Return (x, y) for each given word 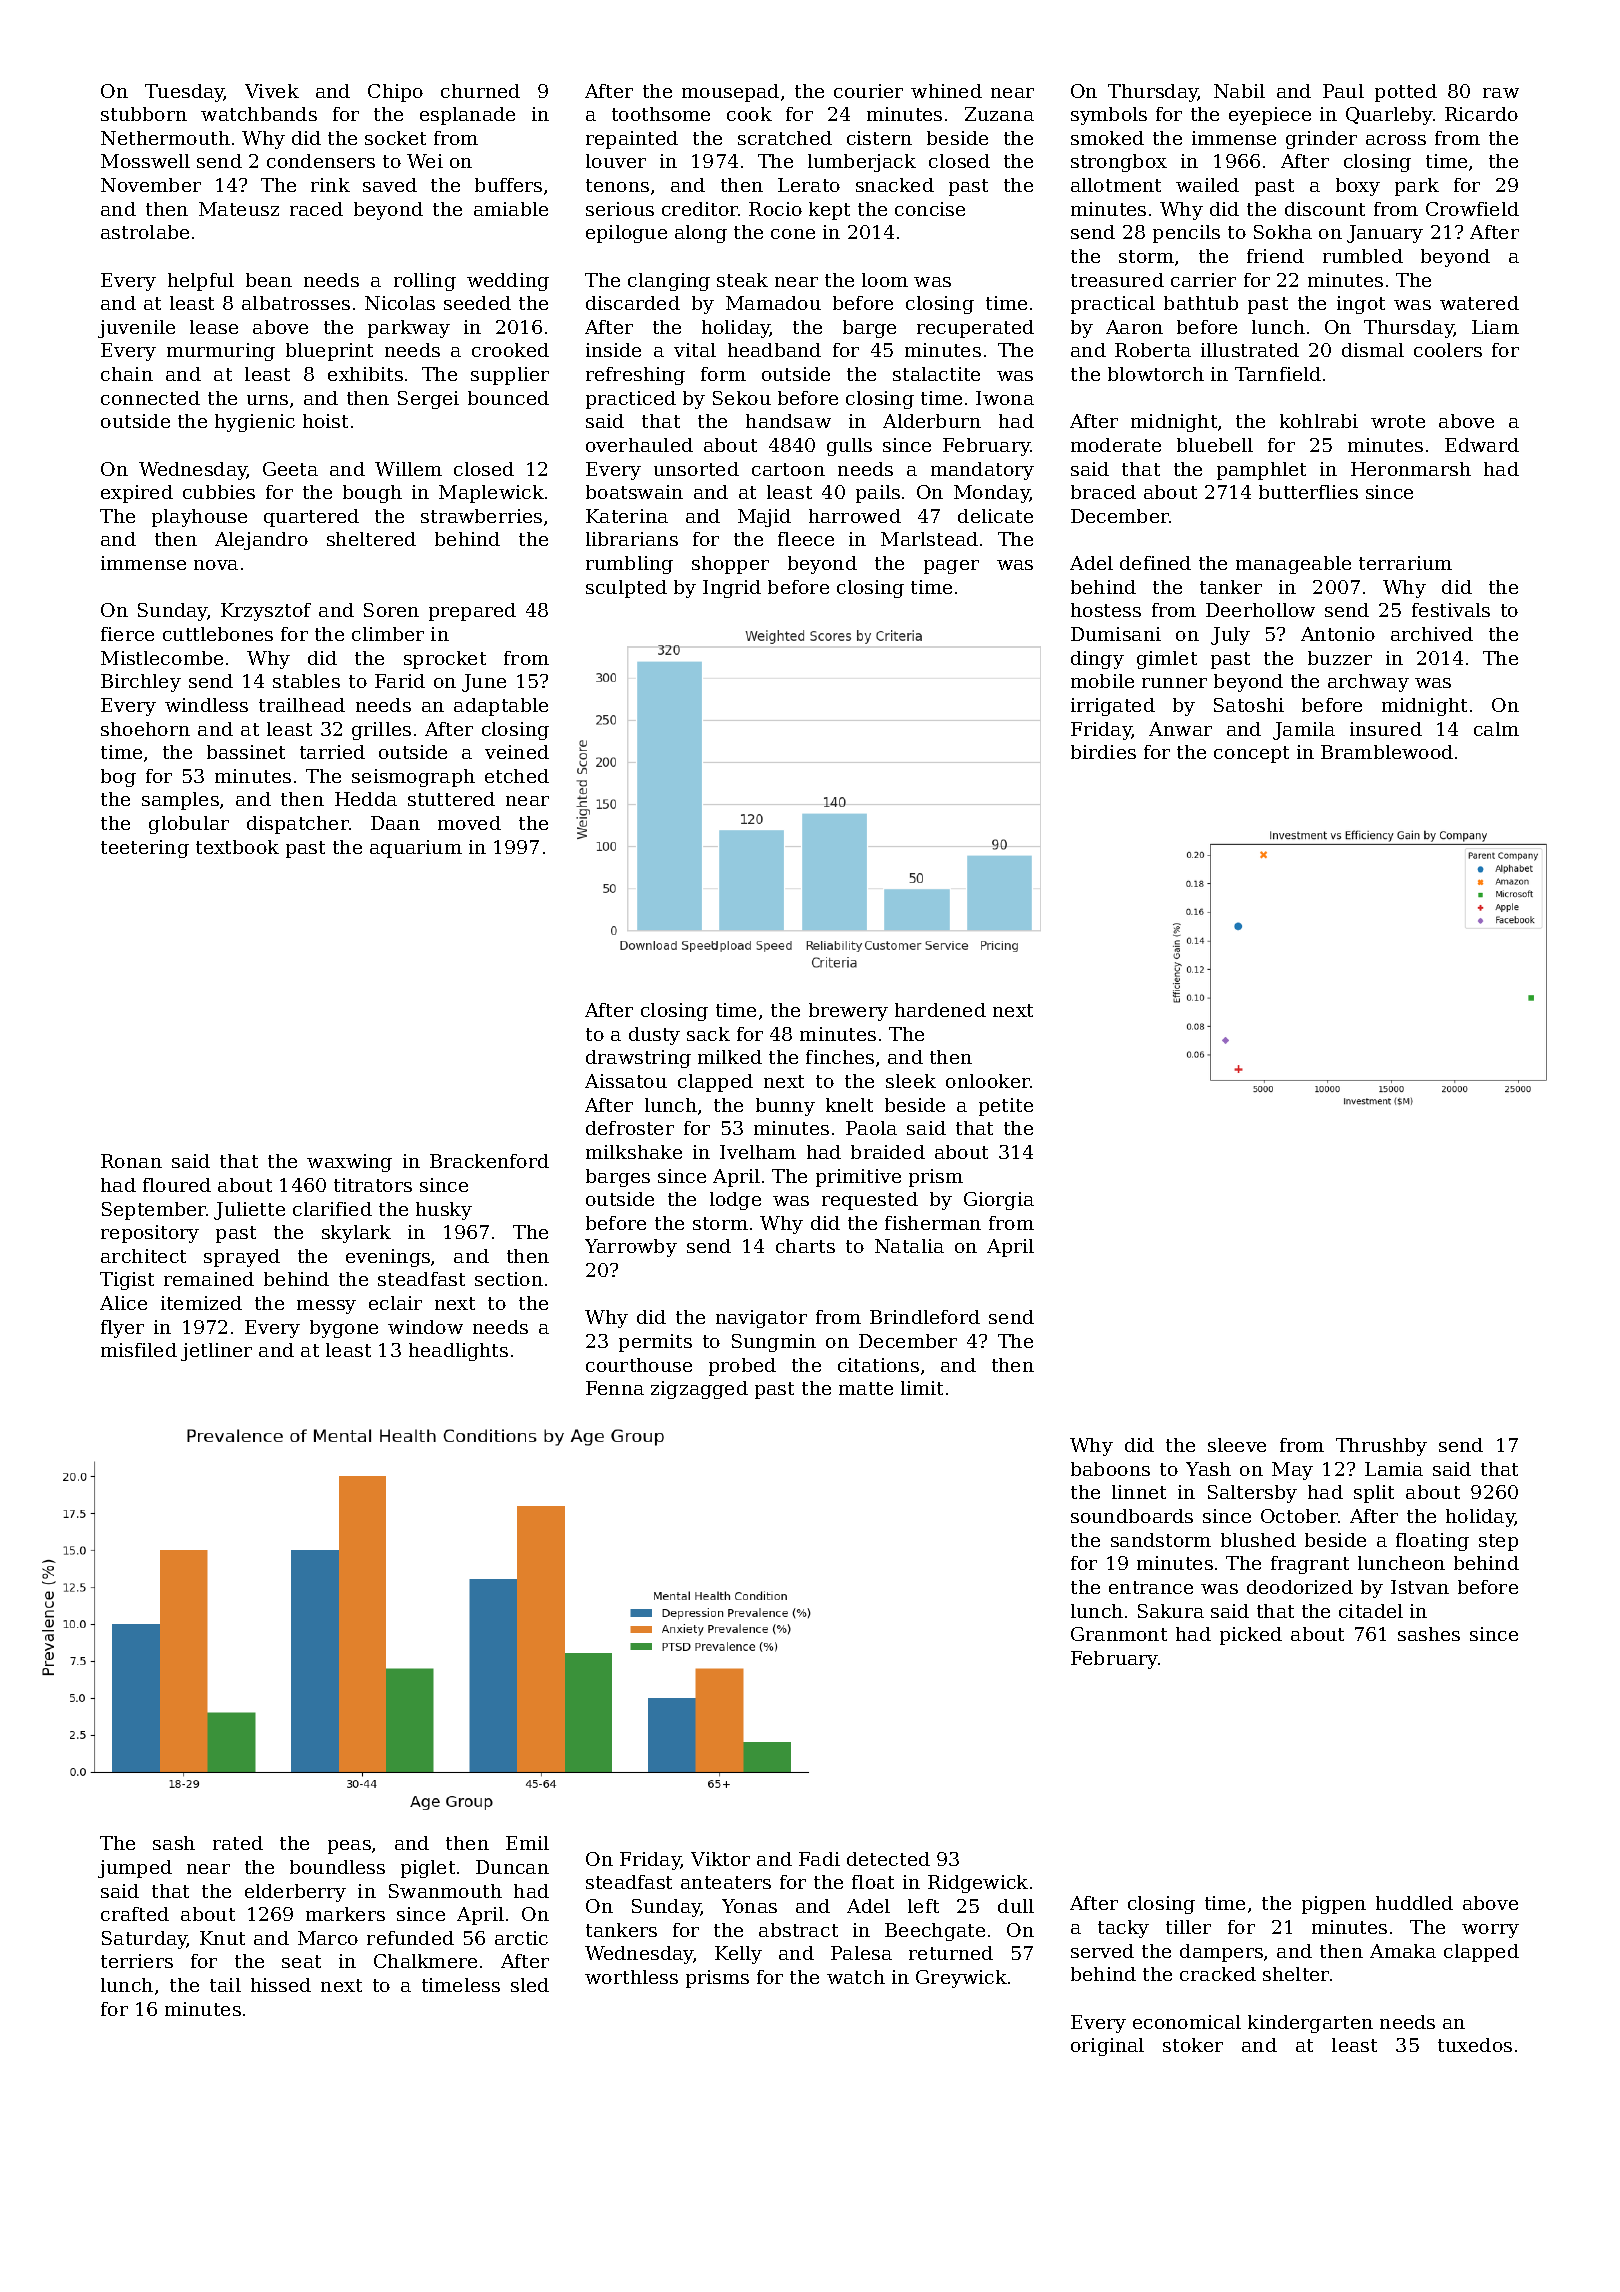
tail (225, 1985)
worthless (631, 1977)
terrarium (1405, 563)
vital (695, 350)
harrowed (855, 516)
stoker (1193, 2045)
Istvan (1420, 1587)
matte (866, 1388)
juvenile (136, 329)
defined (1155, 563)
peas (349, 1847)
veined (517, 752)
